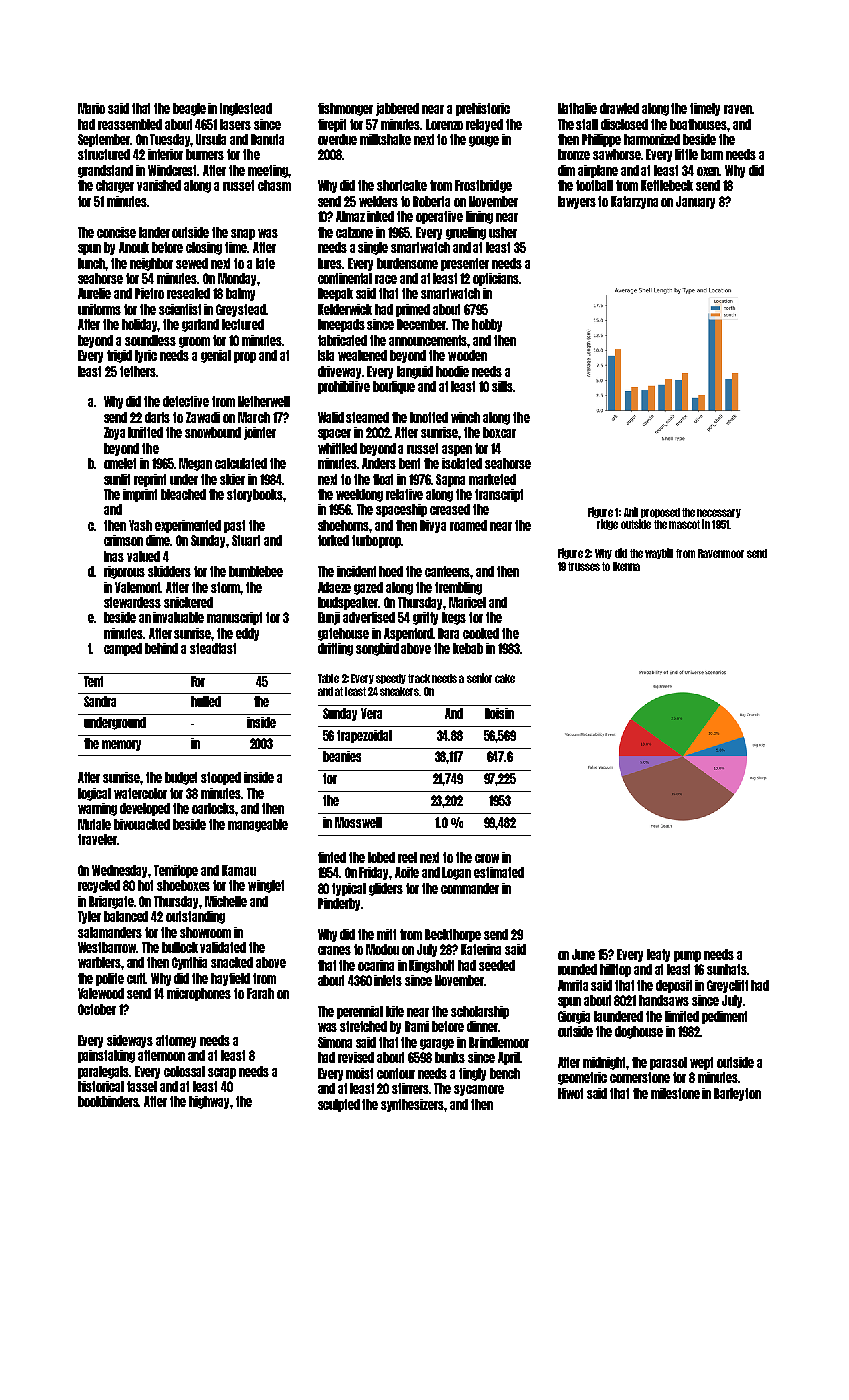  What do you see at coordinates (184, 1071) in the screenshot?
I see `colossal` at bounding box center [184, 1071].
